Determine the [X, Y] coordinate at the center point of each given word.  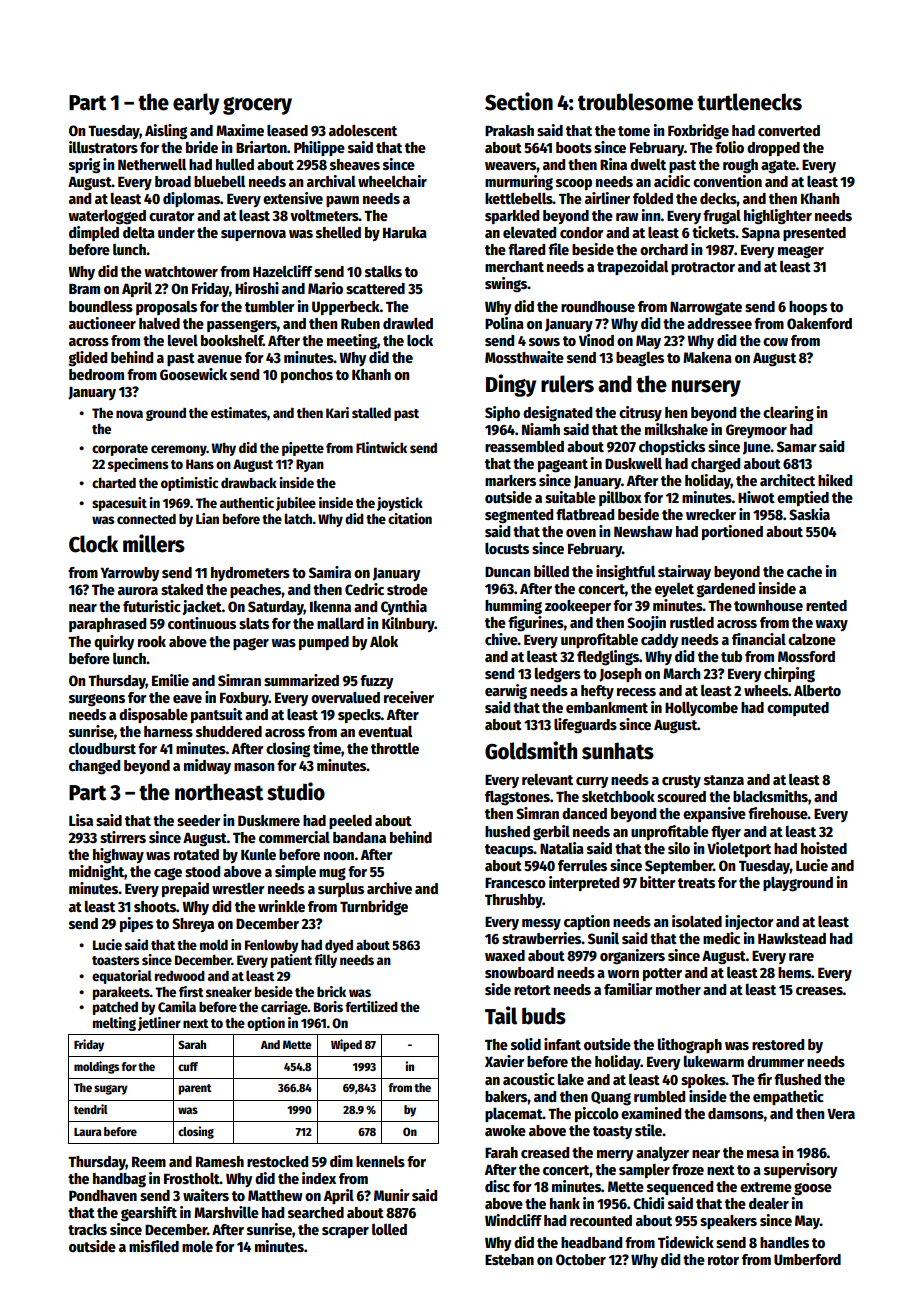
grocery [257, 106]
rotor [723, 1260]
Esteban [509, 1259]
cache [804, 571]
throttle [395, 748]
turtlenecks [749, 102]
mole [197, 1246]
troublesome [635, 102]
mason [254, 767]
